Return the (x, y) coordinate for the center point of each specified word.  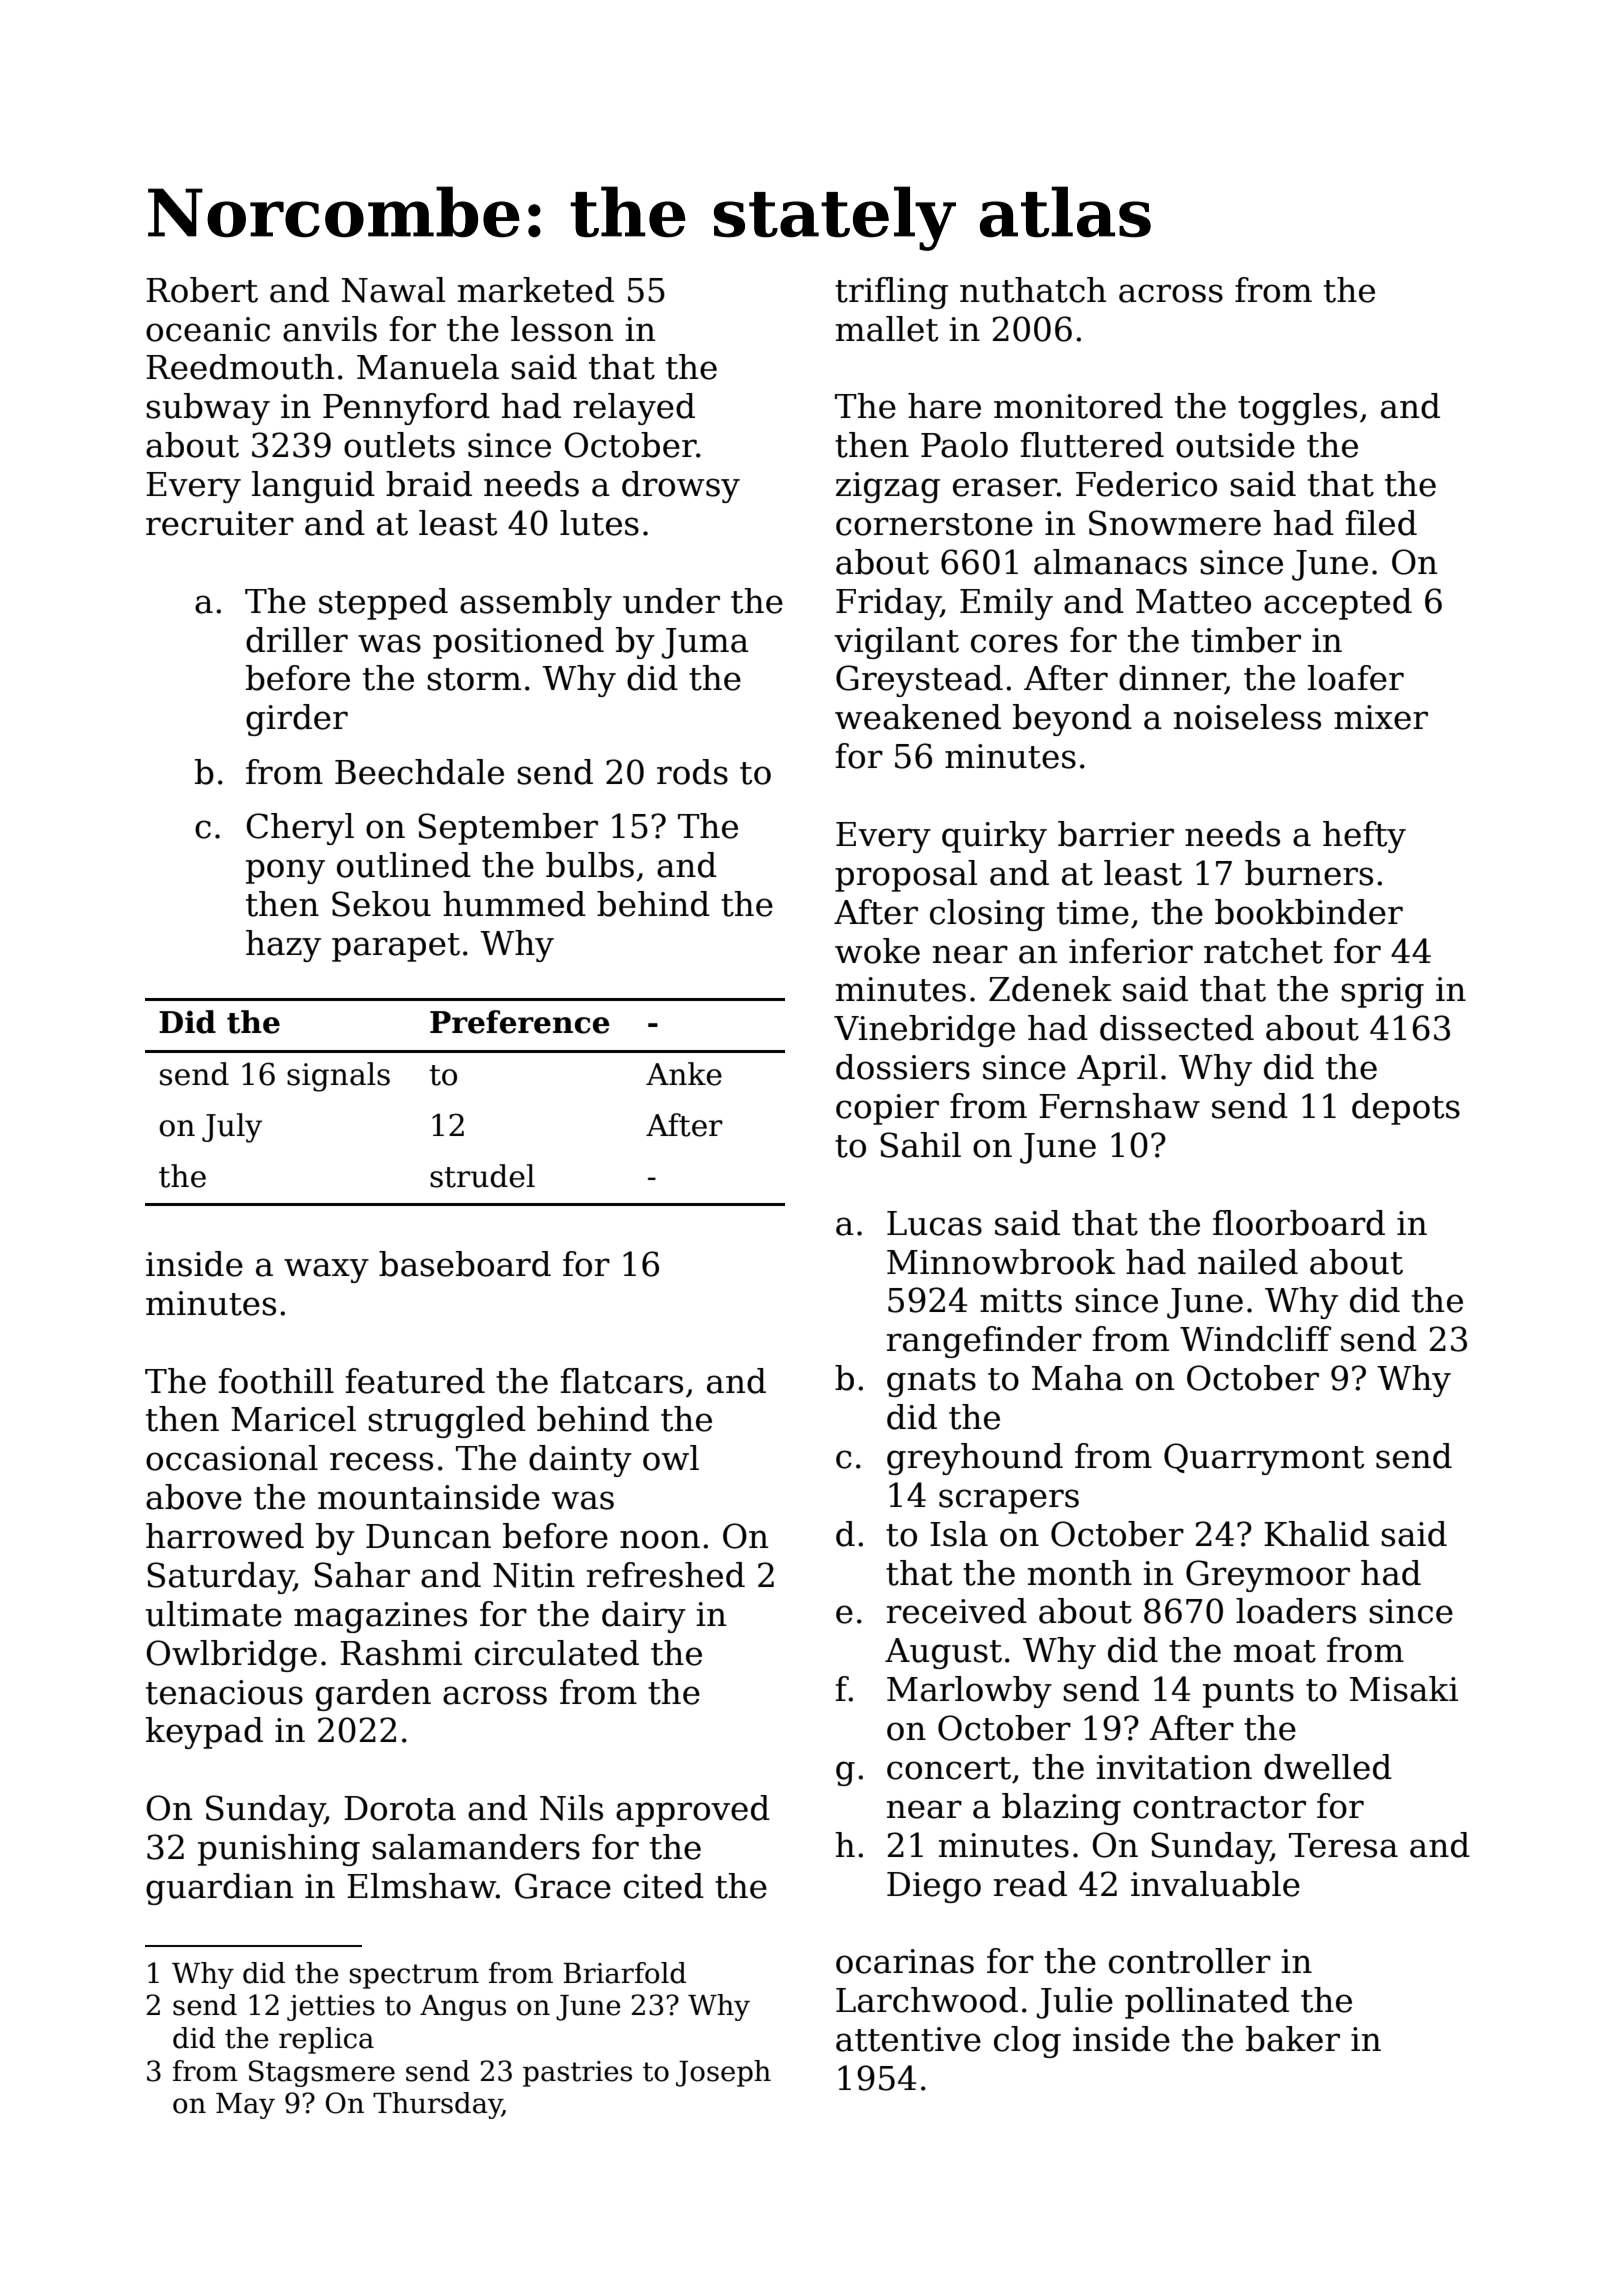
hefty (1364, 837)
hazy (283, 946)
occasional (232, 1458)
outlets (399, 445)
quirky (994, 837)
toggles (1297, 409)
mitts (1021, 1300)
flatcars (622, 1381)
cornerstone (934, 524)
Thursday (437, 2105)
